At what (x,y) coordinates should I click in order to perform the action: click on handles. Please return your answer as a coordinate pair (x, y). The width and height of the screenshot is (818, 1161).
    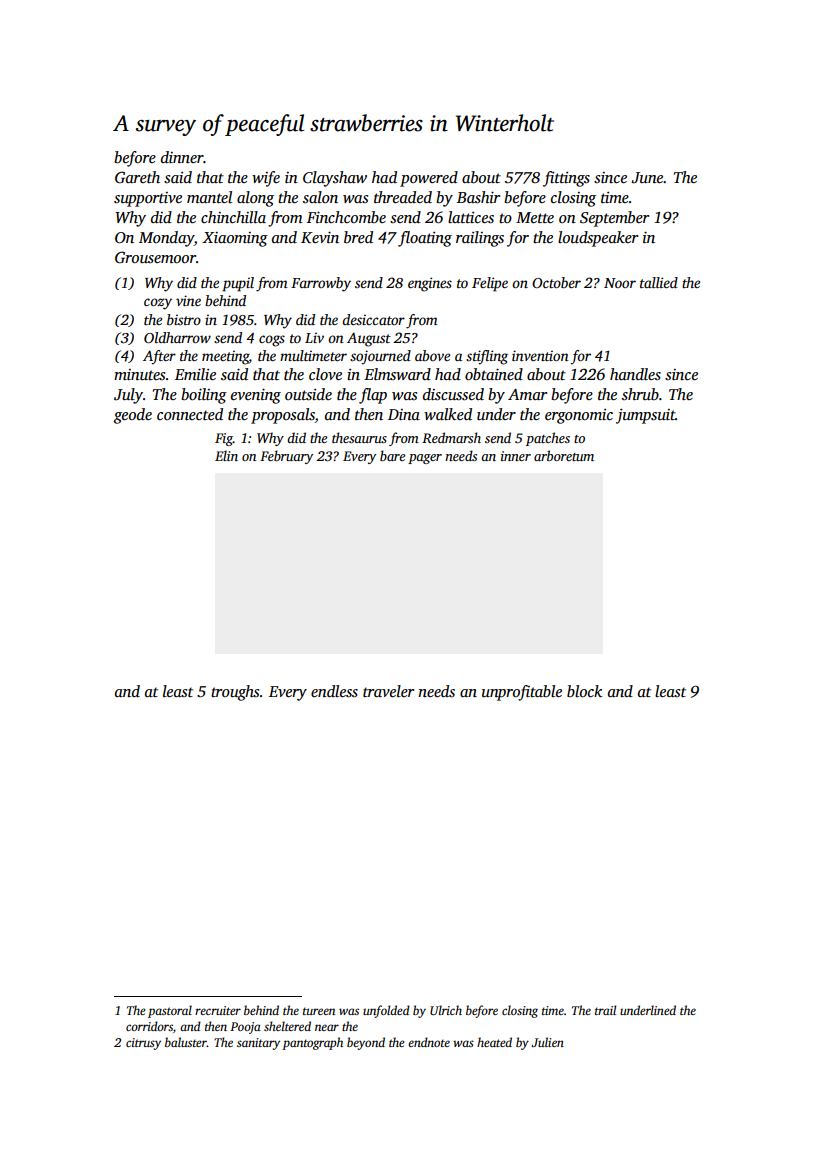
    Looking at the image, I should click on (635, 374).
